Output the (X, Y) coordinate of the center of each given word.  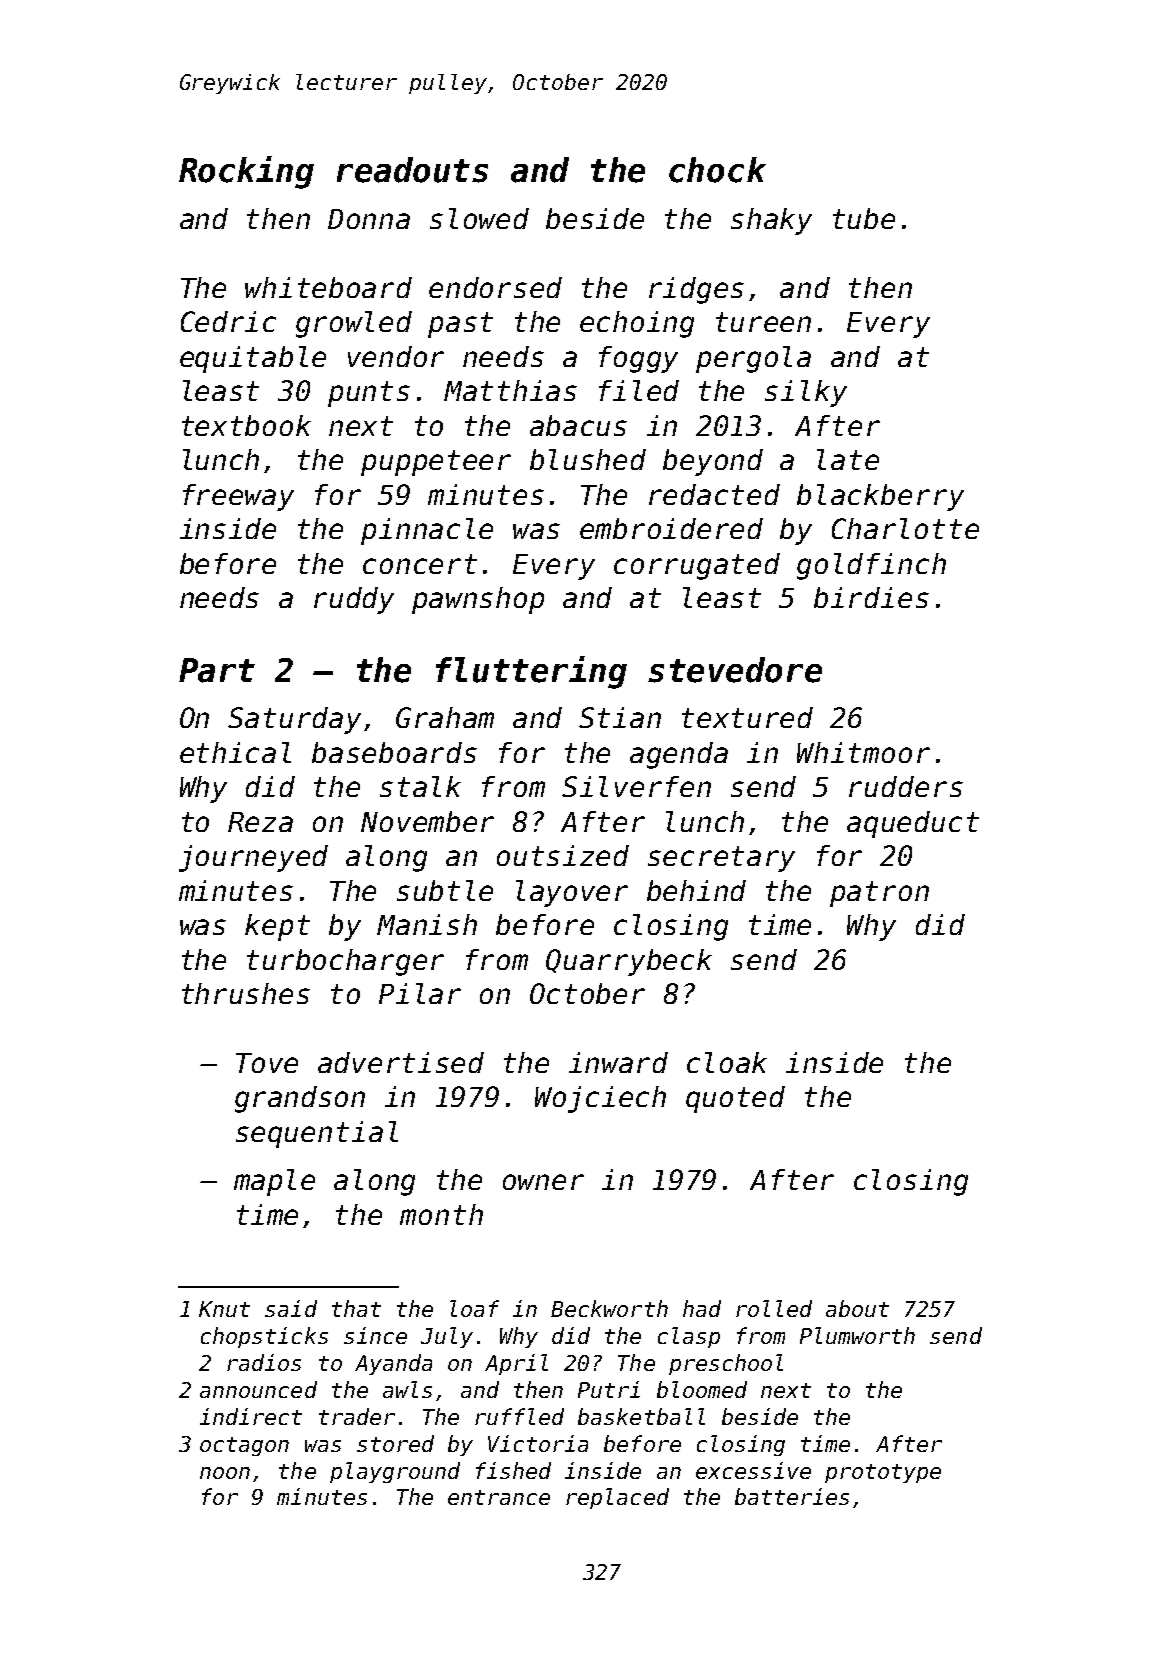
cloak (727, 1062)
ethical (235, 752)
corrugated (697, 566)
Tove (267, 1063)
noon (225, 1473)
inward (618, 1062)
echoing (637, 324)
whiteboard (328, 287)
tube (864, 218)
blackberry (880, 497)
